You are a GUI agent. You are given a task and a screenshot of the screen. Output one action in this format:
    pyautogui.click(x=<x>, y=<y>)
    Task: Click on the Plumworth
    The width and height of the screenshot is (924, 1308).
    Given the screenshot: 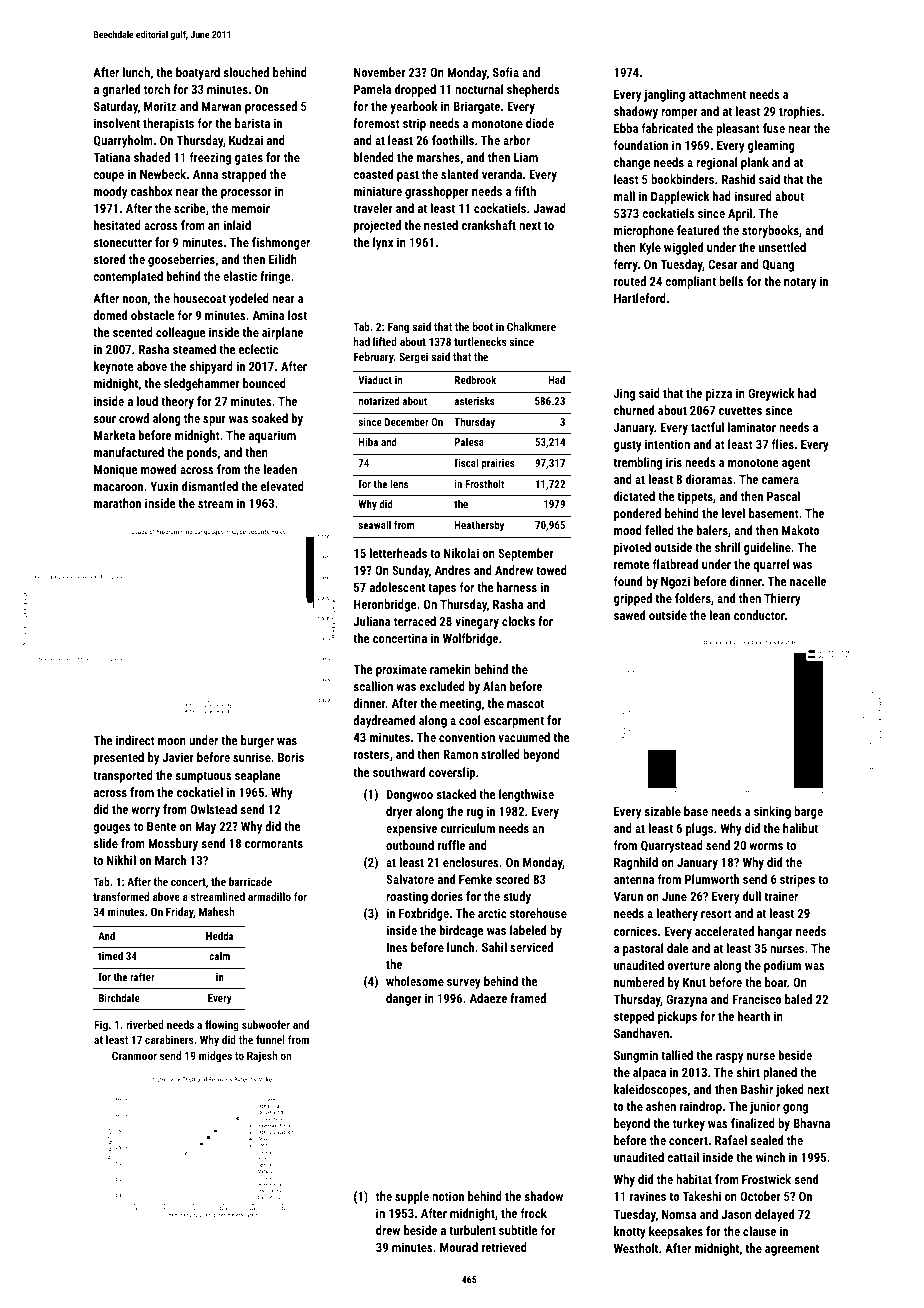 What is the action you would take?
    pyautogui.click(x=712, y=879)
